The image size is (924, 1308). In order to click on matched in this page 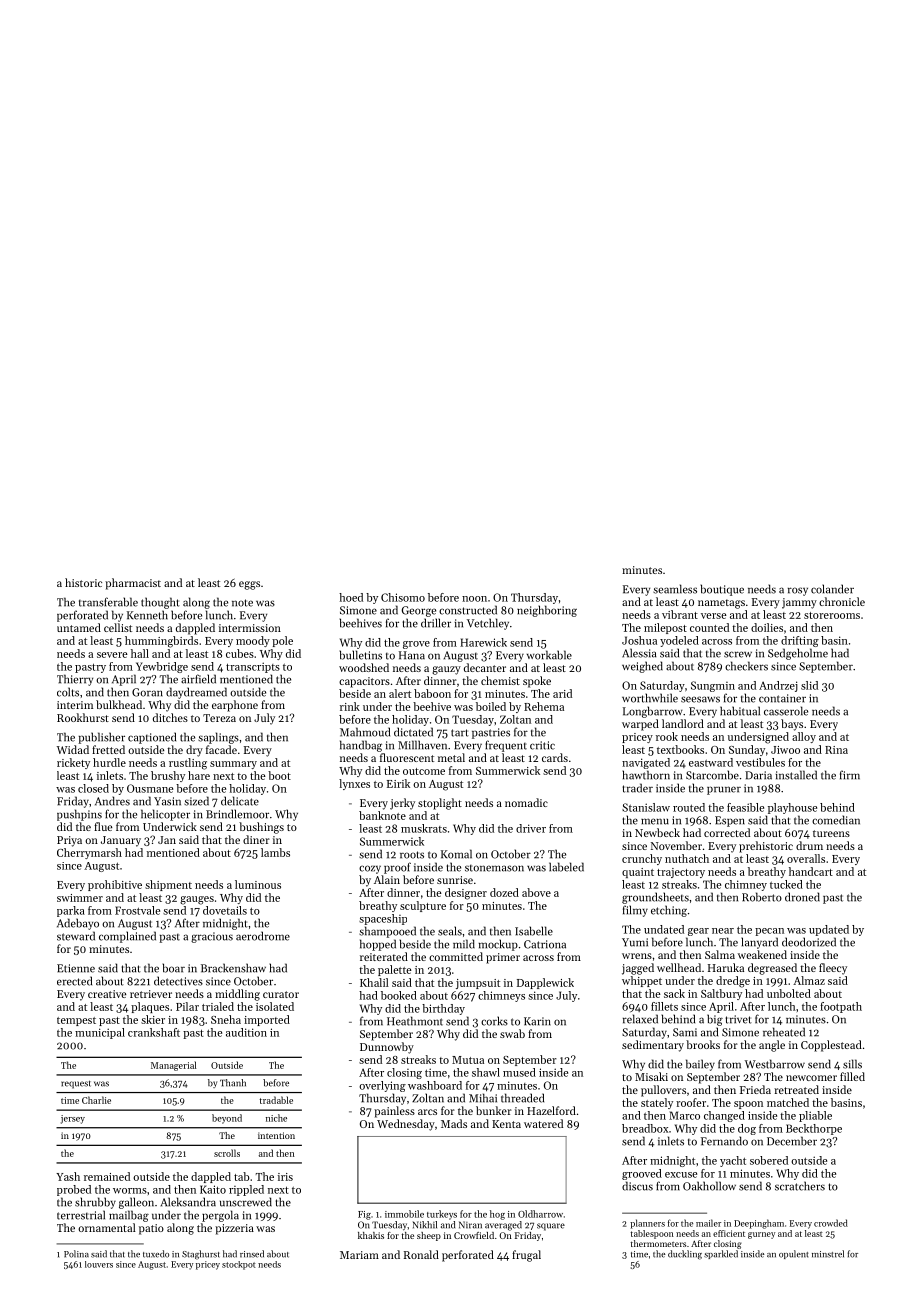, I will do `click(788, 1102)`.
